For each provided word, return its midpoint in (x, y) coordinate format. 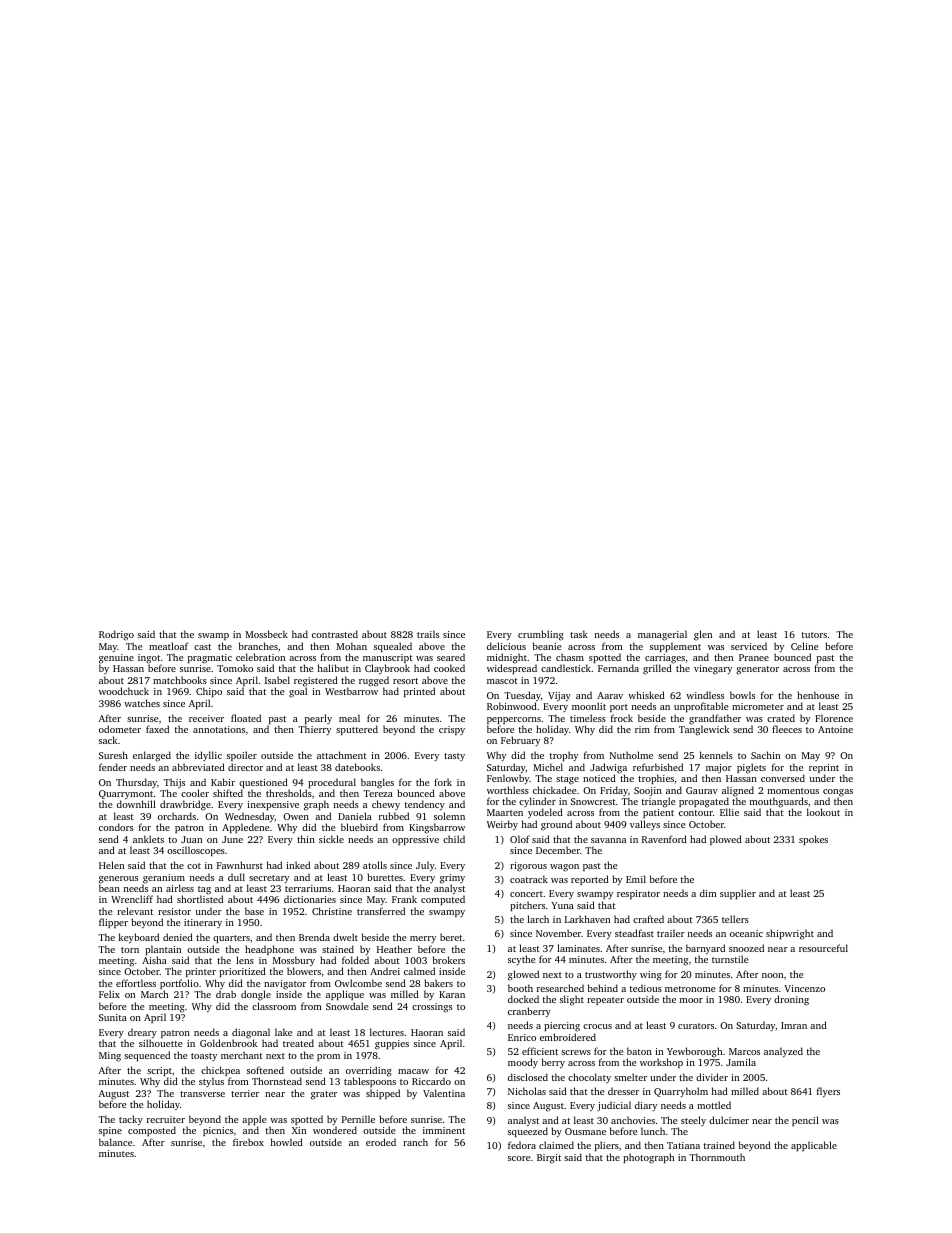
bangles (377, 783)
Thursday (136, 783)
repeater (605, 1001)
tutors (814, 635)
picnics (218, 1131)
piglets (751, 768)
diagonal (251, 1034)
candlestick (566, 668)
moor (691, 1000)
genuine (116, 659)
